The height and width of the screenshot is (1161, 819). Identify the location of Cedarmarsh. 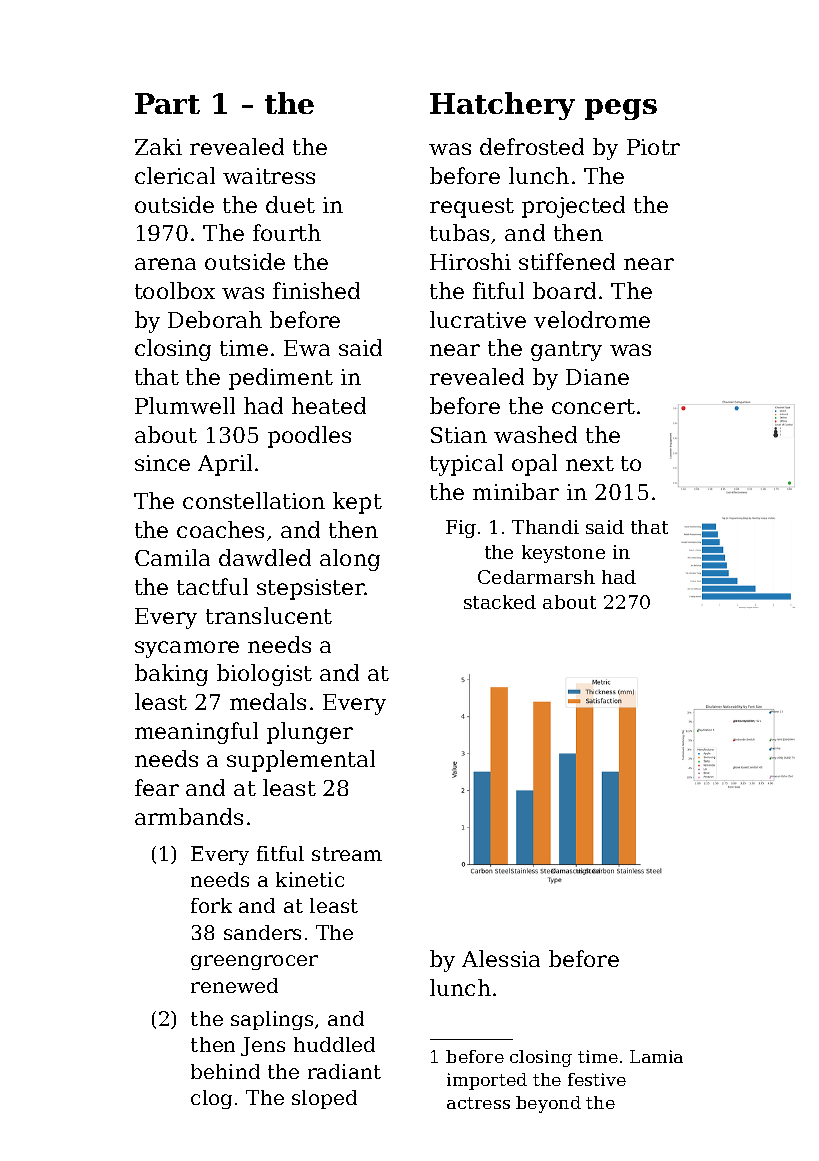
(536, 577).
